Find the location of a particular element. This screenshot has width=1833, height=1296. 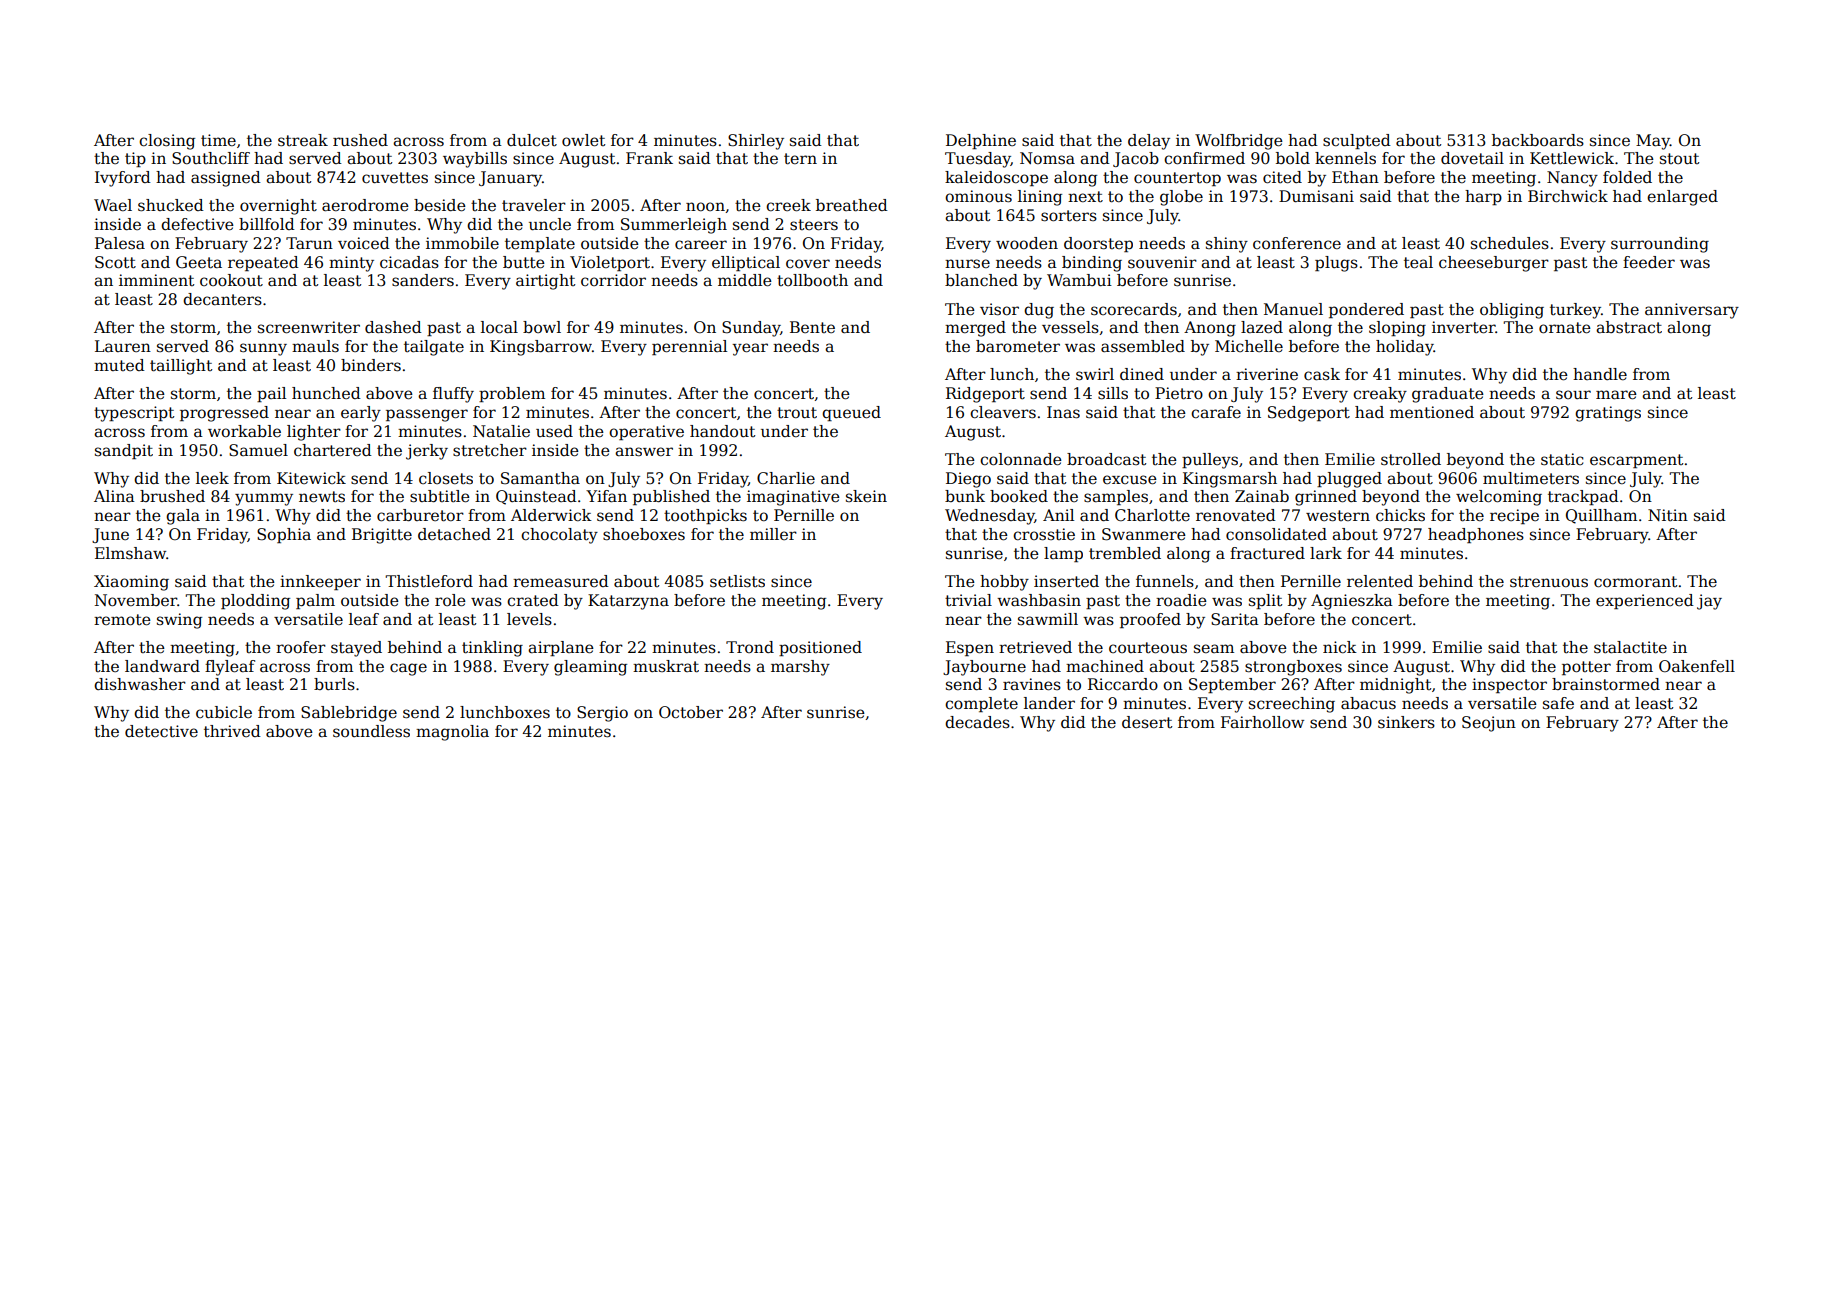

Wael is located at coordinates (113, 205).
